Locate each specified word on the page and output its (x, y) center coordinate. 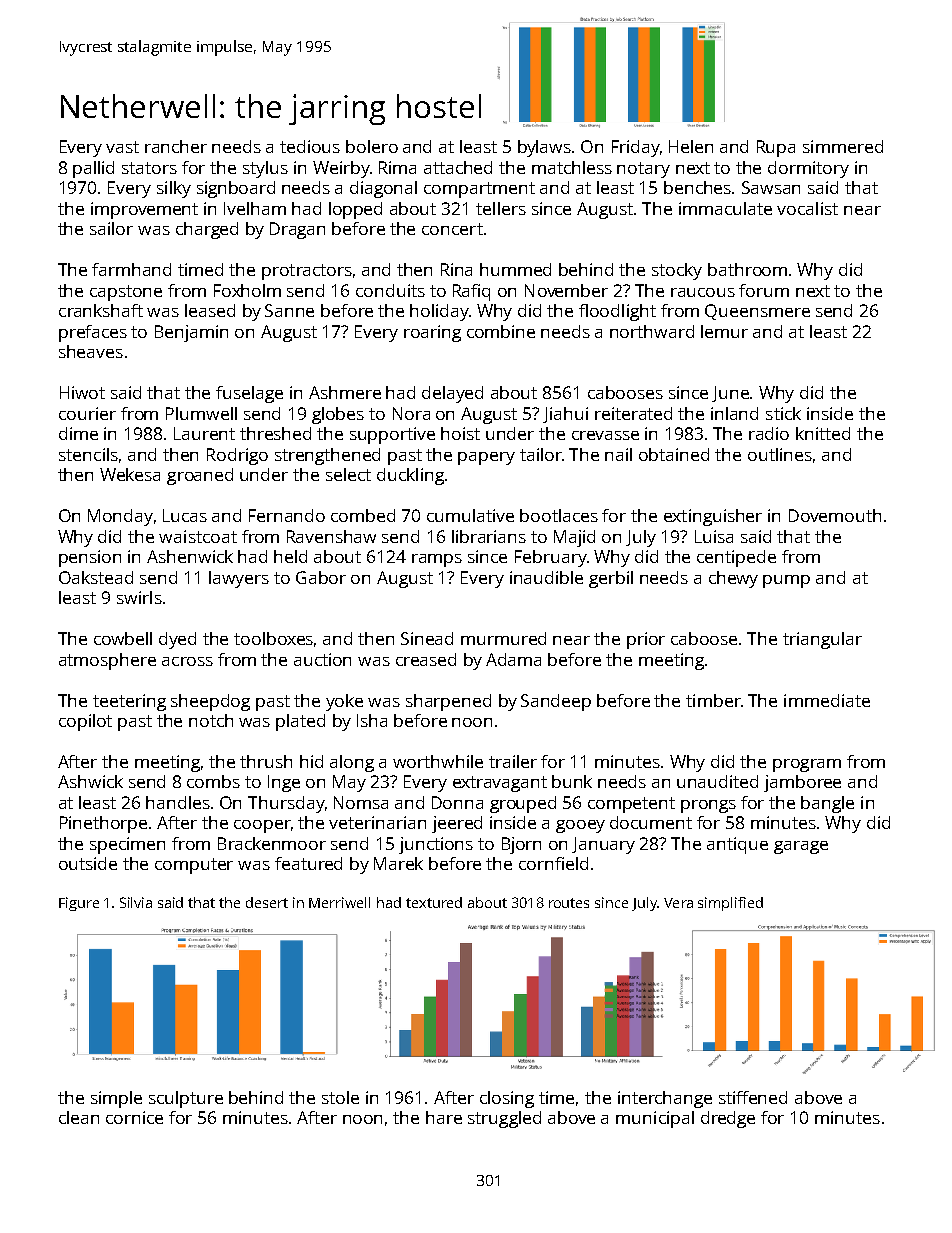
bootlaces (559, 515)
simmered (843, 146)
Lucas (185, 515)
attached (458, 167)
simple (116, 1099)
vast (122, 147)
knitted (823, 433)
